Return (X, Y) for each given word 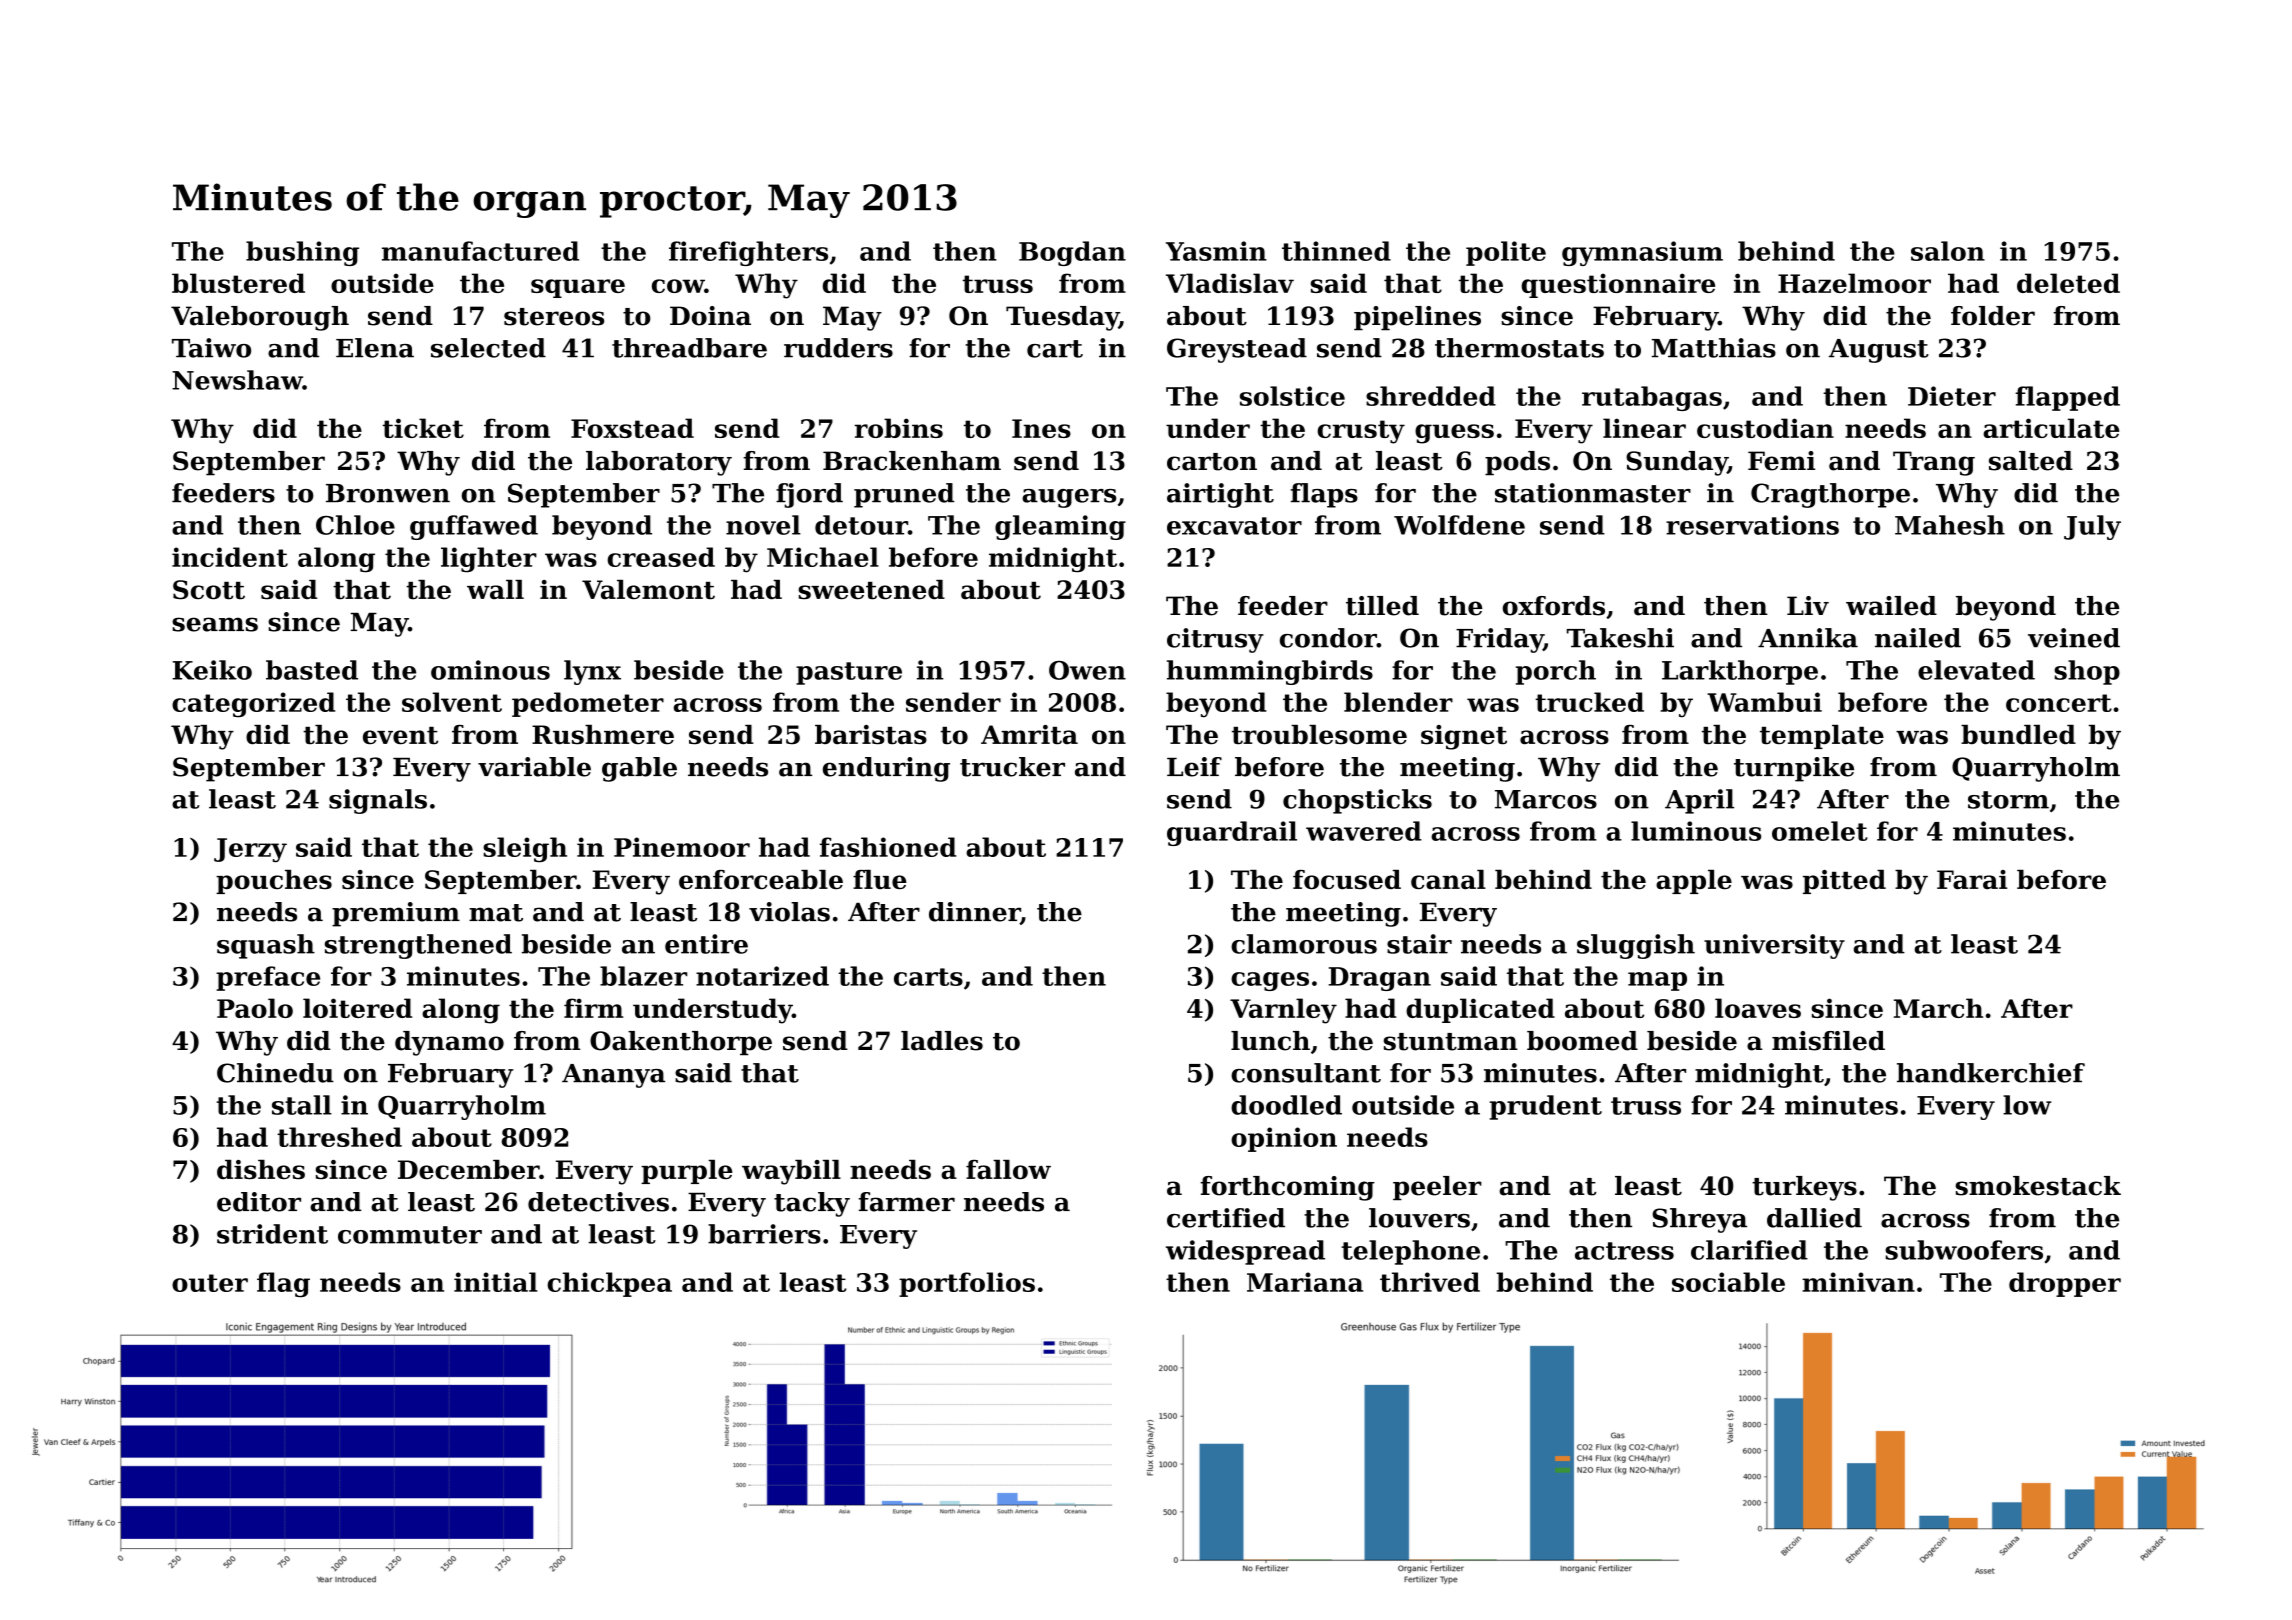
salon (1948, 251)
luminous (1696, 831)
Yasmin (1216, 251)
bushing (302, 253)
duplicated (1480, 1010)
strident (272, 1234)
